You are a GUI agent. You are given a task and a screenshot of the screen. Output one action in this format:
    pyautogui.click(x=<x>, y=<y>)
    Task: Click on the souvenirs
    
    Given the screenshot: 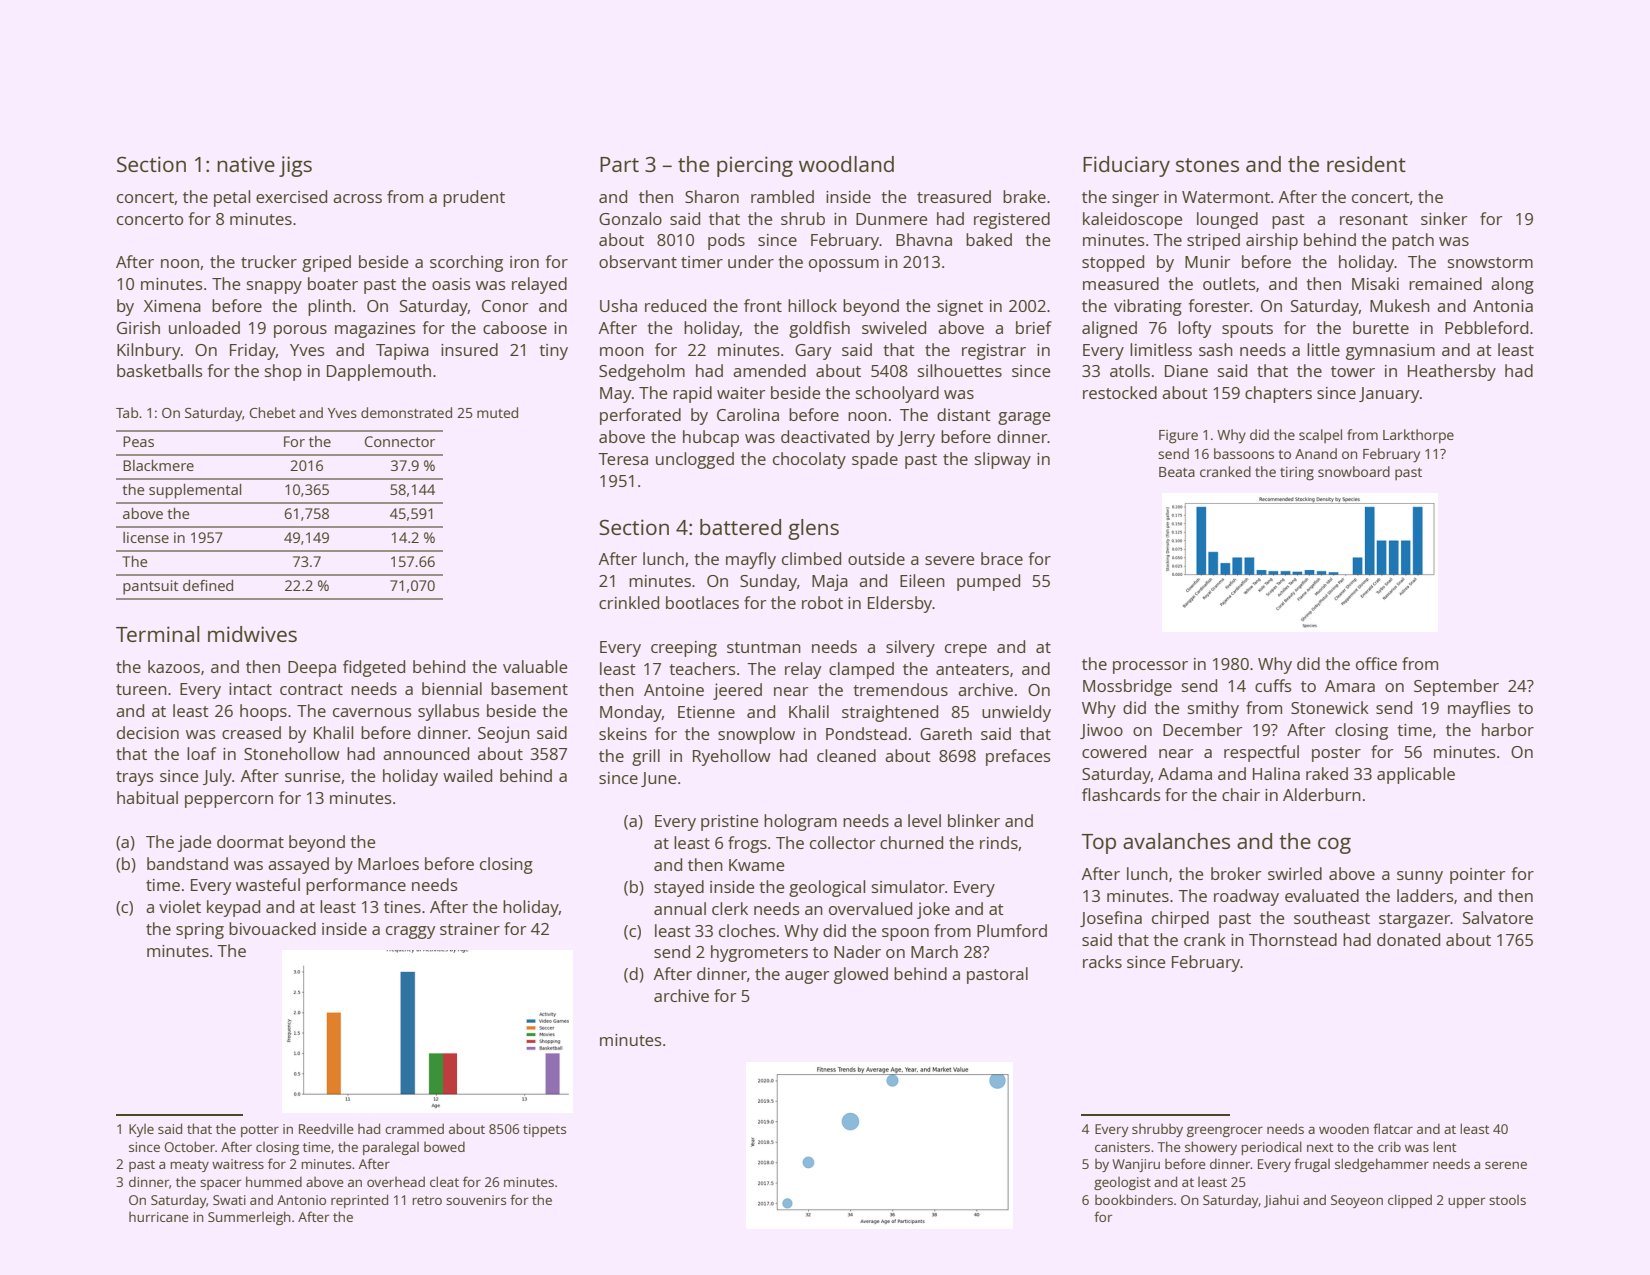 What is the action you would take?
    pyautogui.click(x=476, y=1200)
